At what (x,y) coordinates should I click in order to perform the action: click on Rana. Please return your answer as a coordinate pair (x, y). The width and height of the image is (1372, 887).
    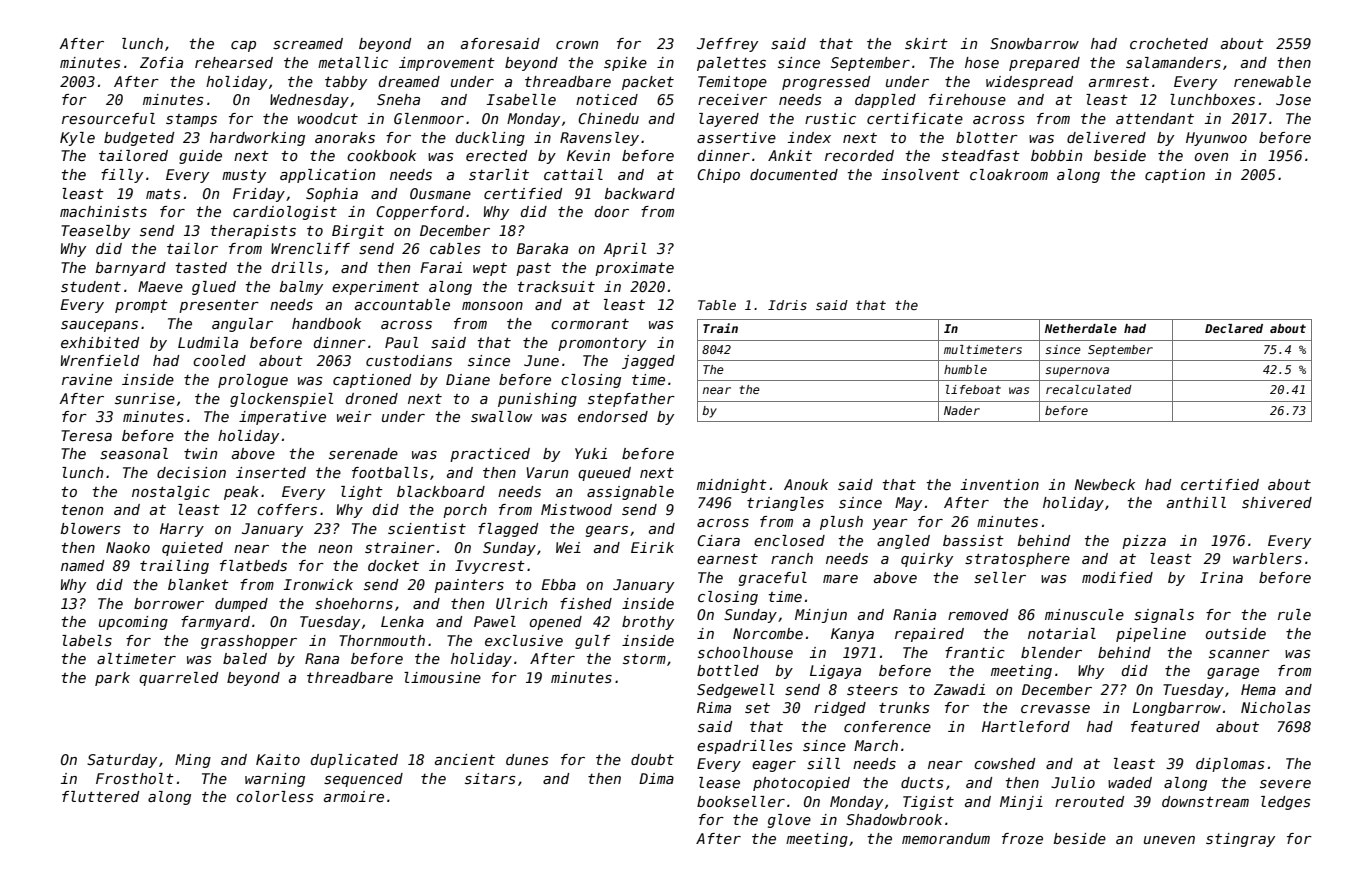
    Looking at the image, I should click on (322, 658).
